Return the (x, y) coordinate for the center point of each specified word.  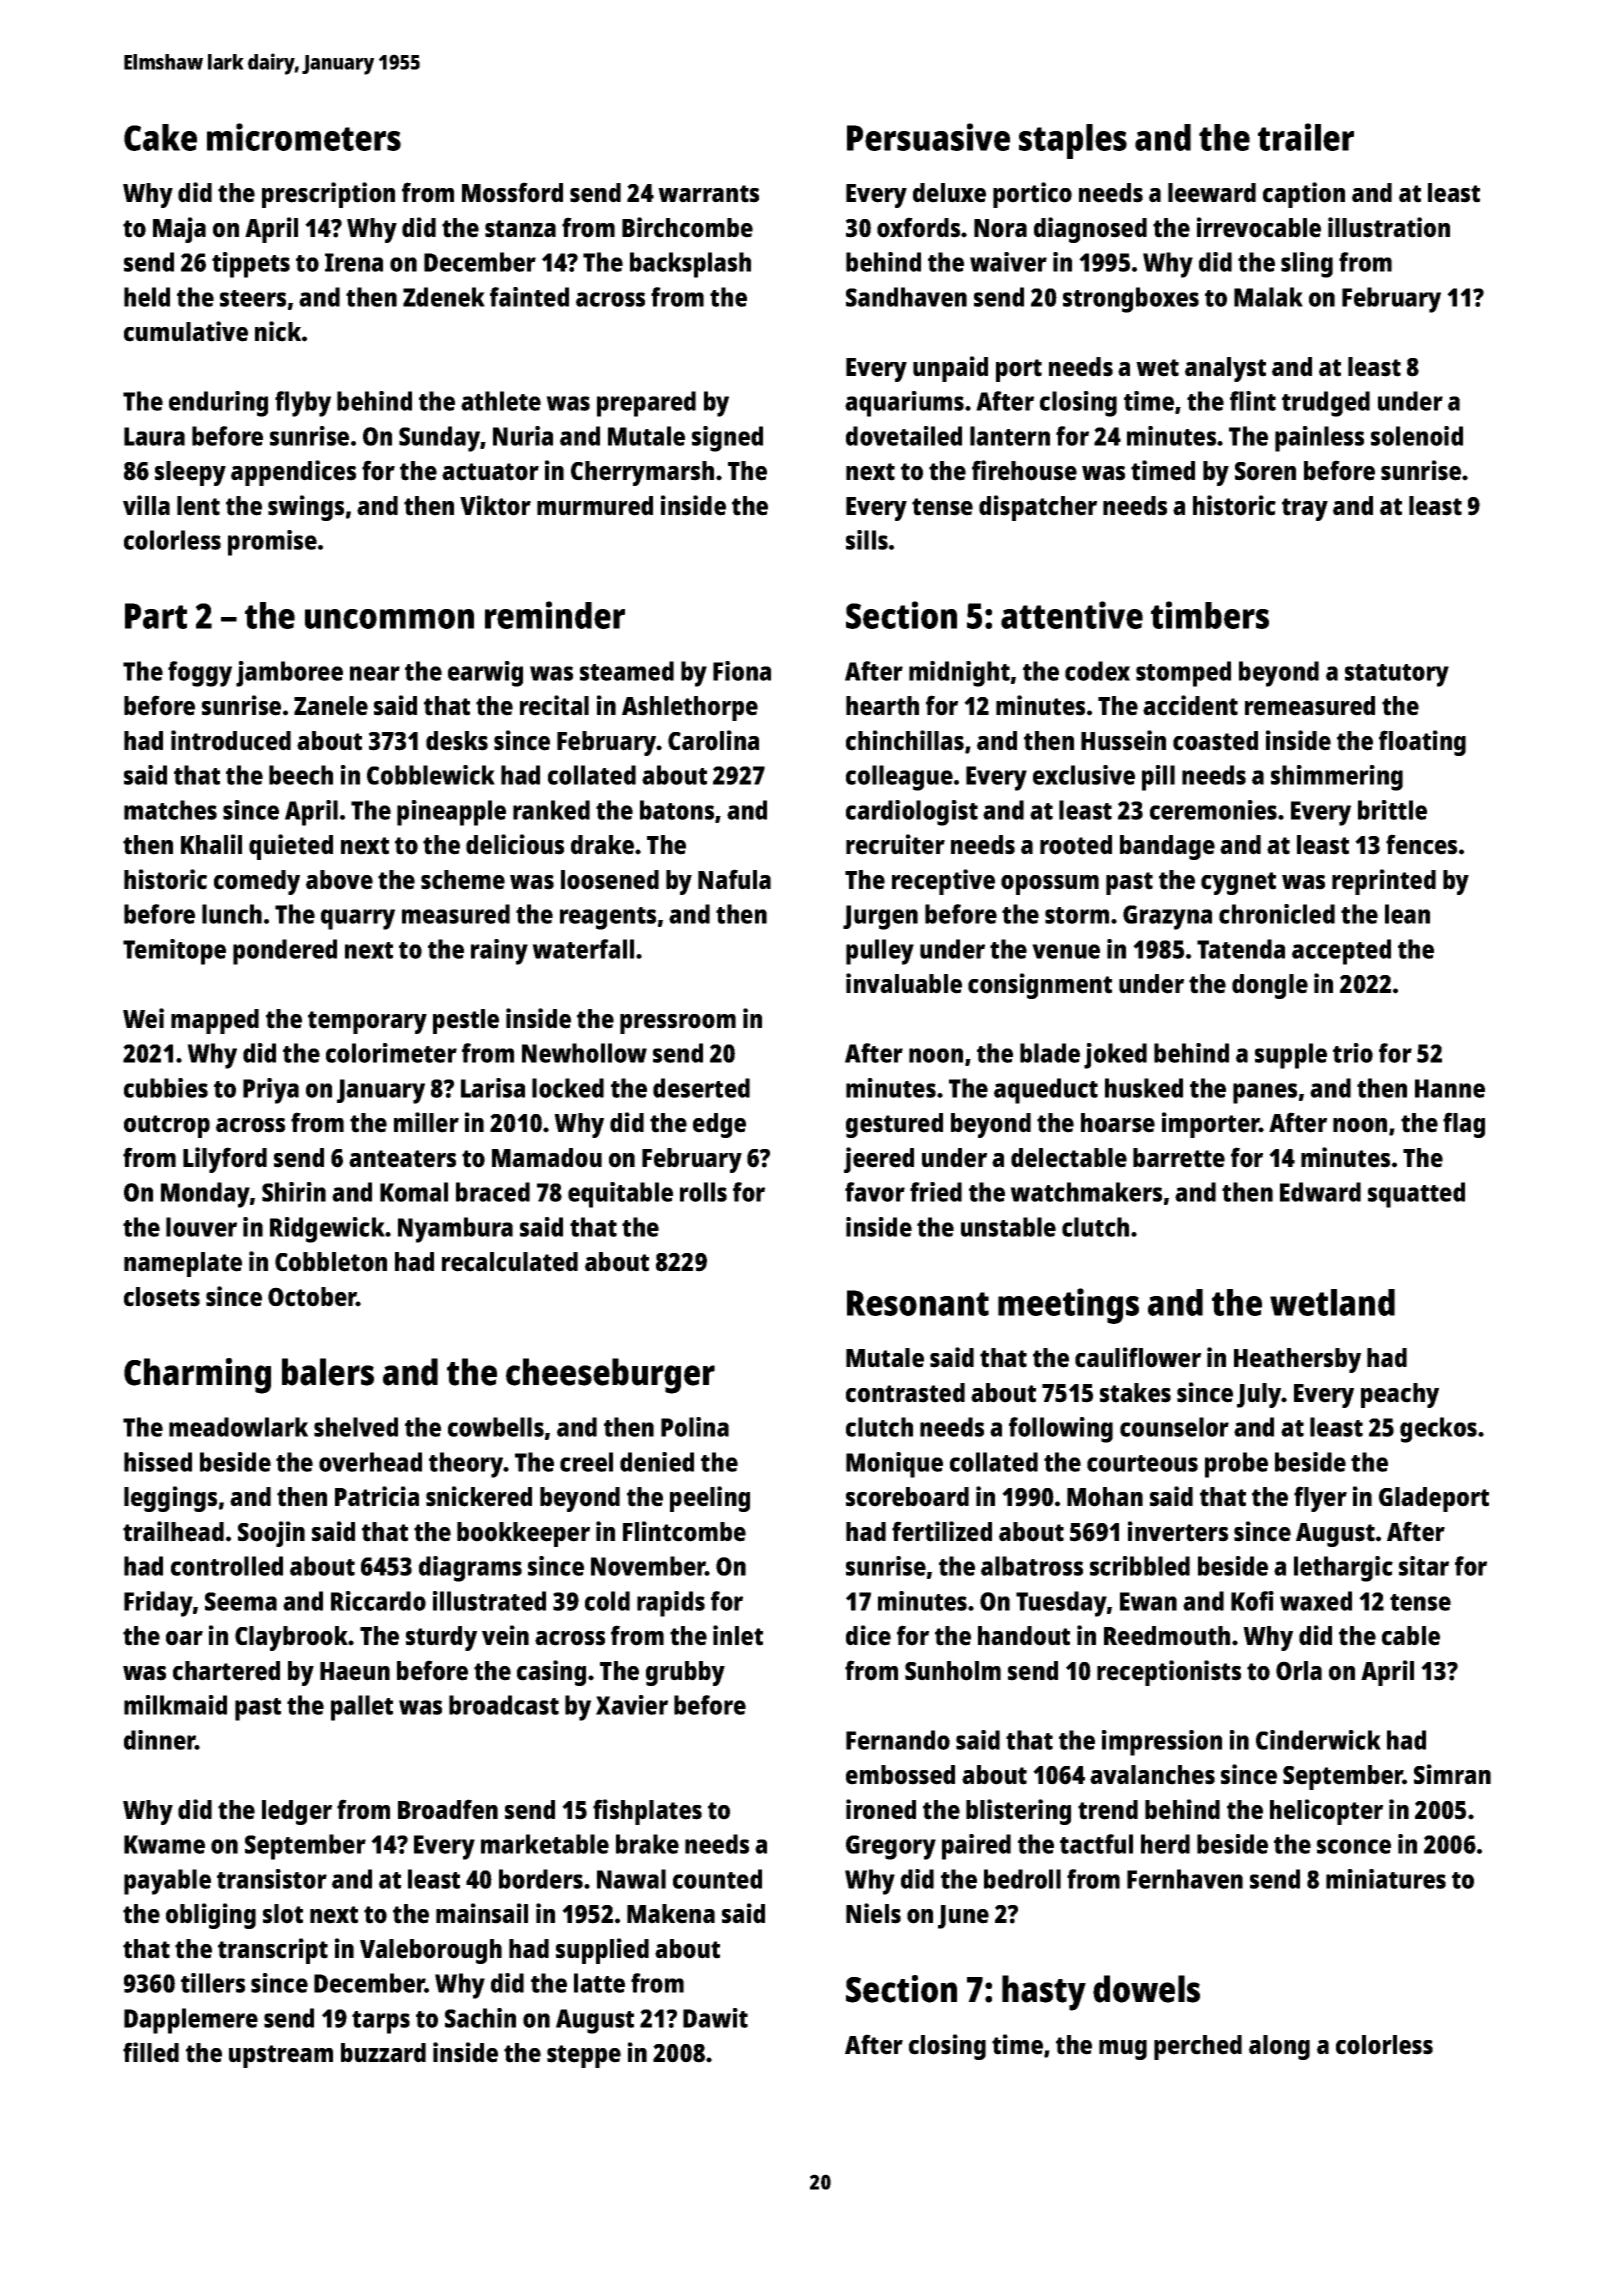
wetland (1332, 1302)
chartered (226, 1671)
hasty (1044, 1993)
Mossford (512, 192)
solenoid (1417, 436)
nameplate (183, 1264)
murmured (595, 506)
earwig (485, 674)
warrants (708, 194)
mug (1123, 2050)
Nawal (631, 1879)
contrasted (905, 1393)
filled (151, 2052)
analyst (1225, 369)
